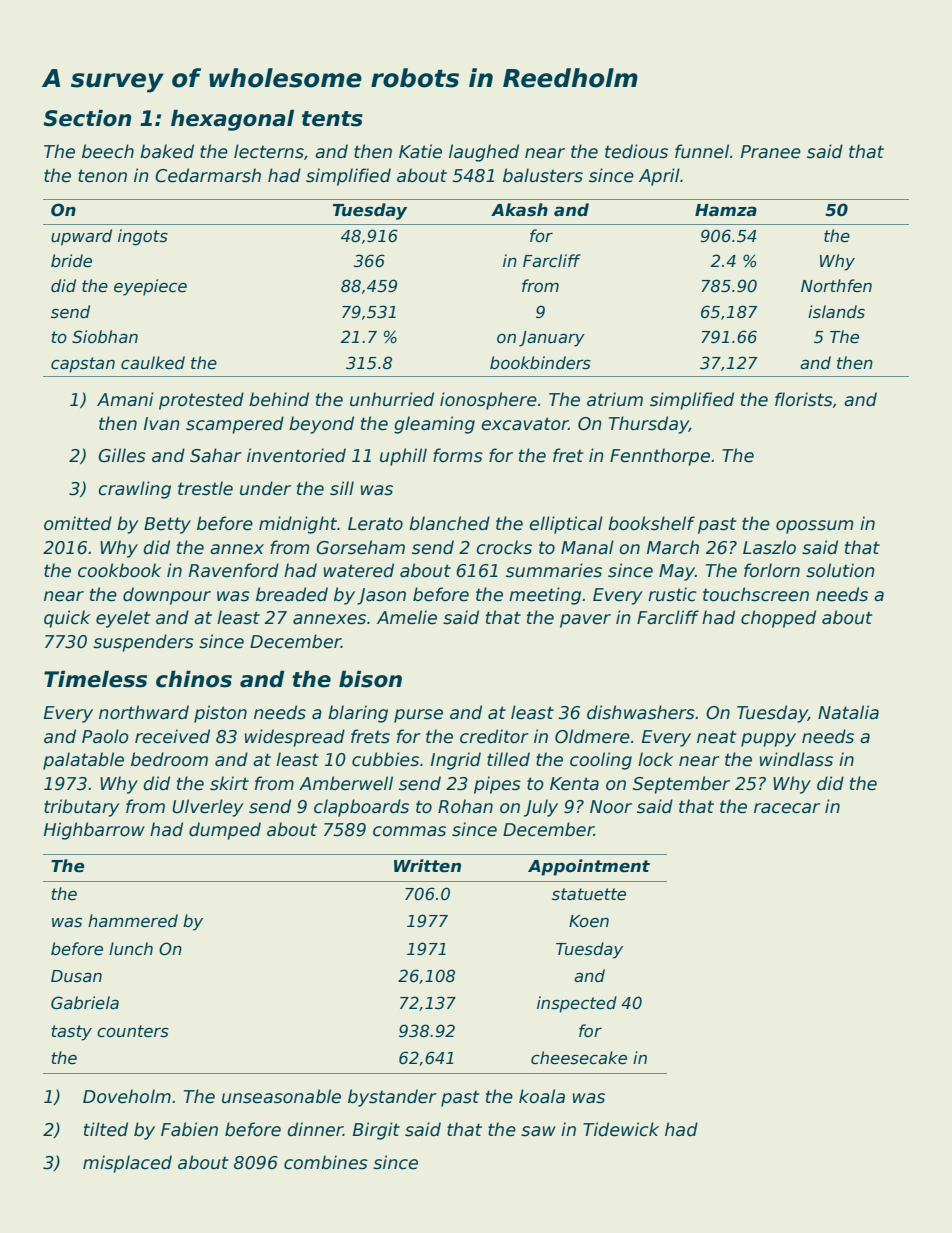  I want to click on bride, so click(71, 261).
